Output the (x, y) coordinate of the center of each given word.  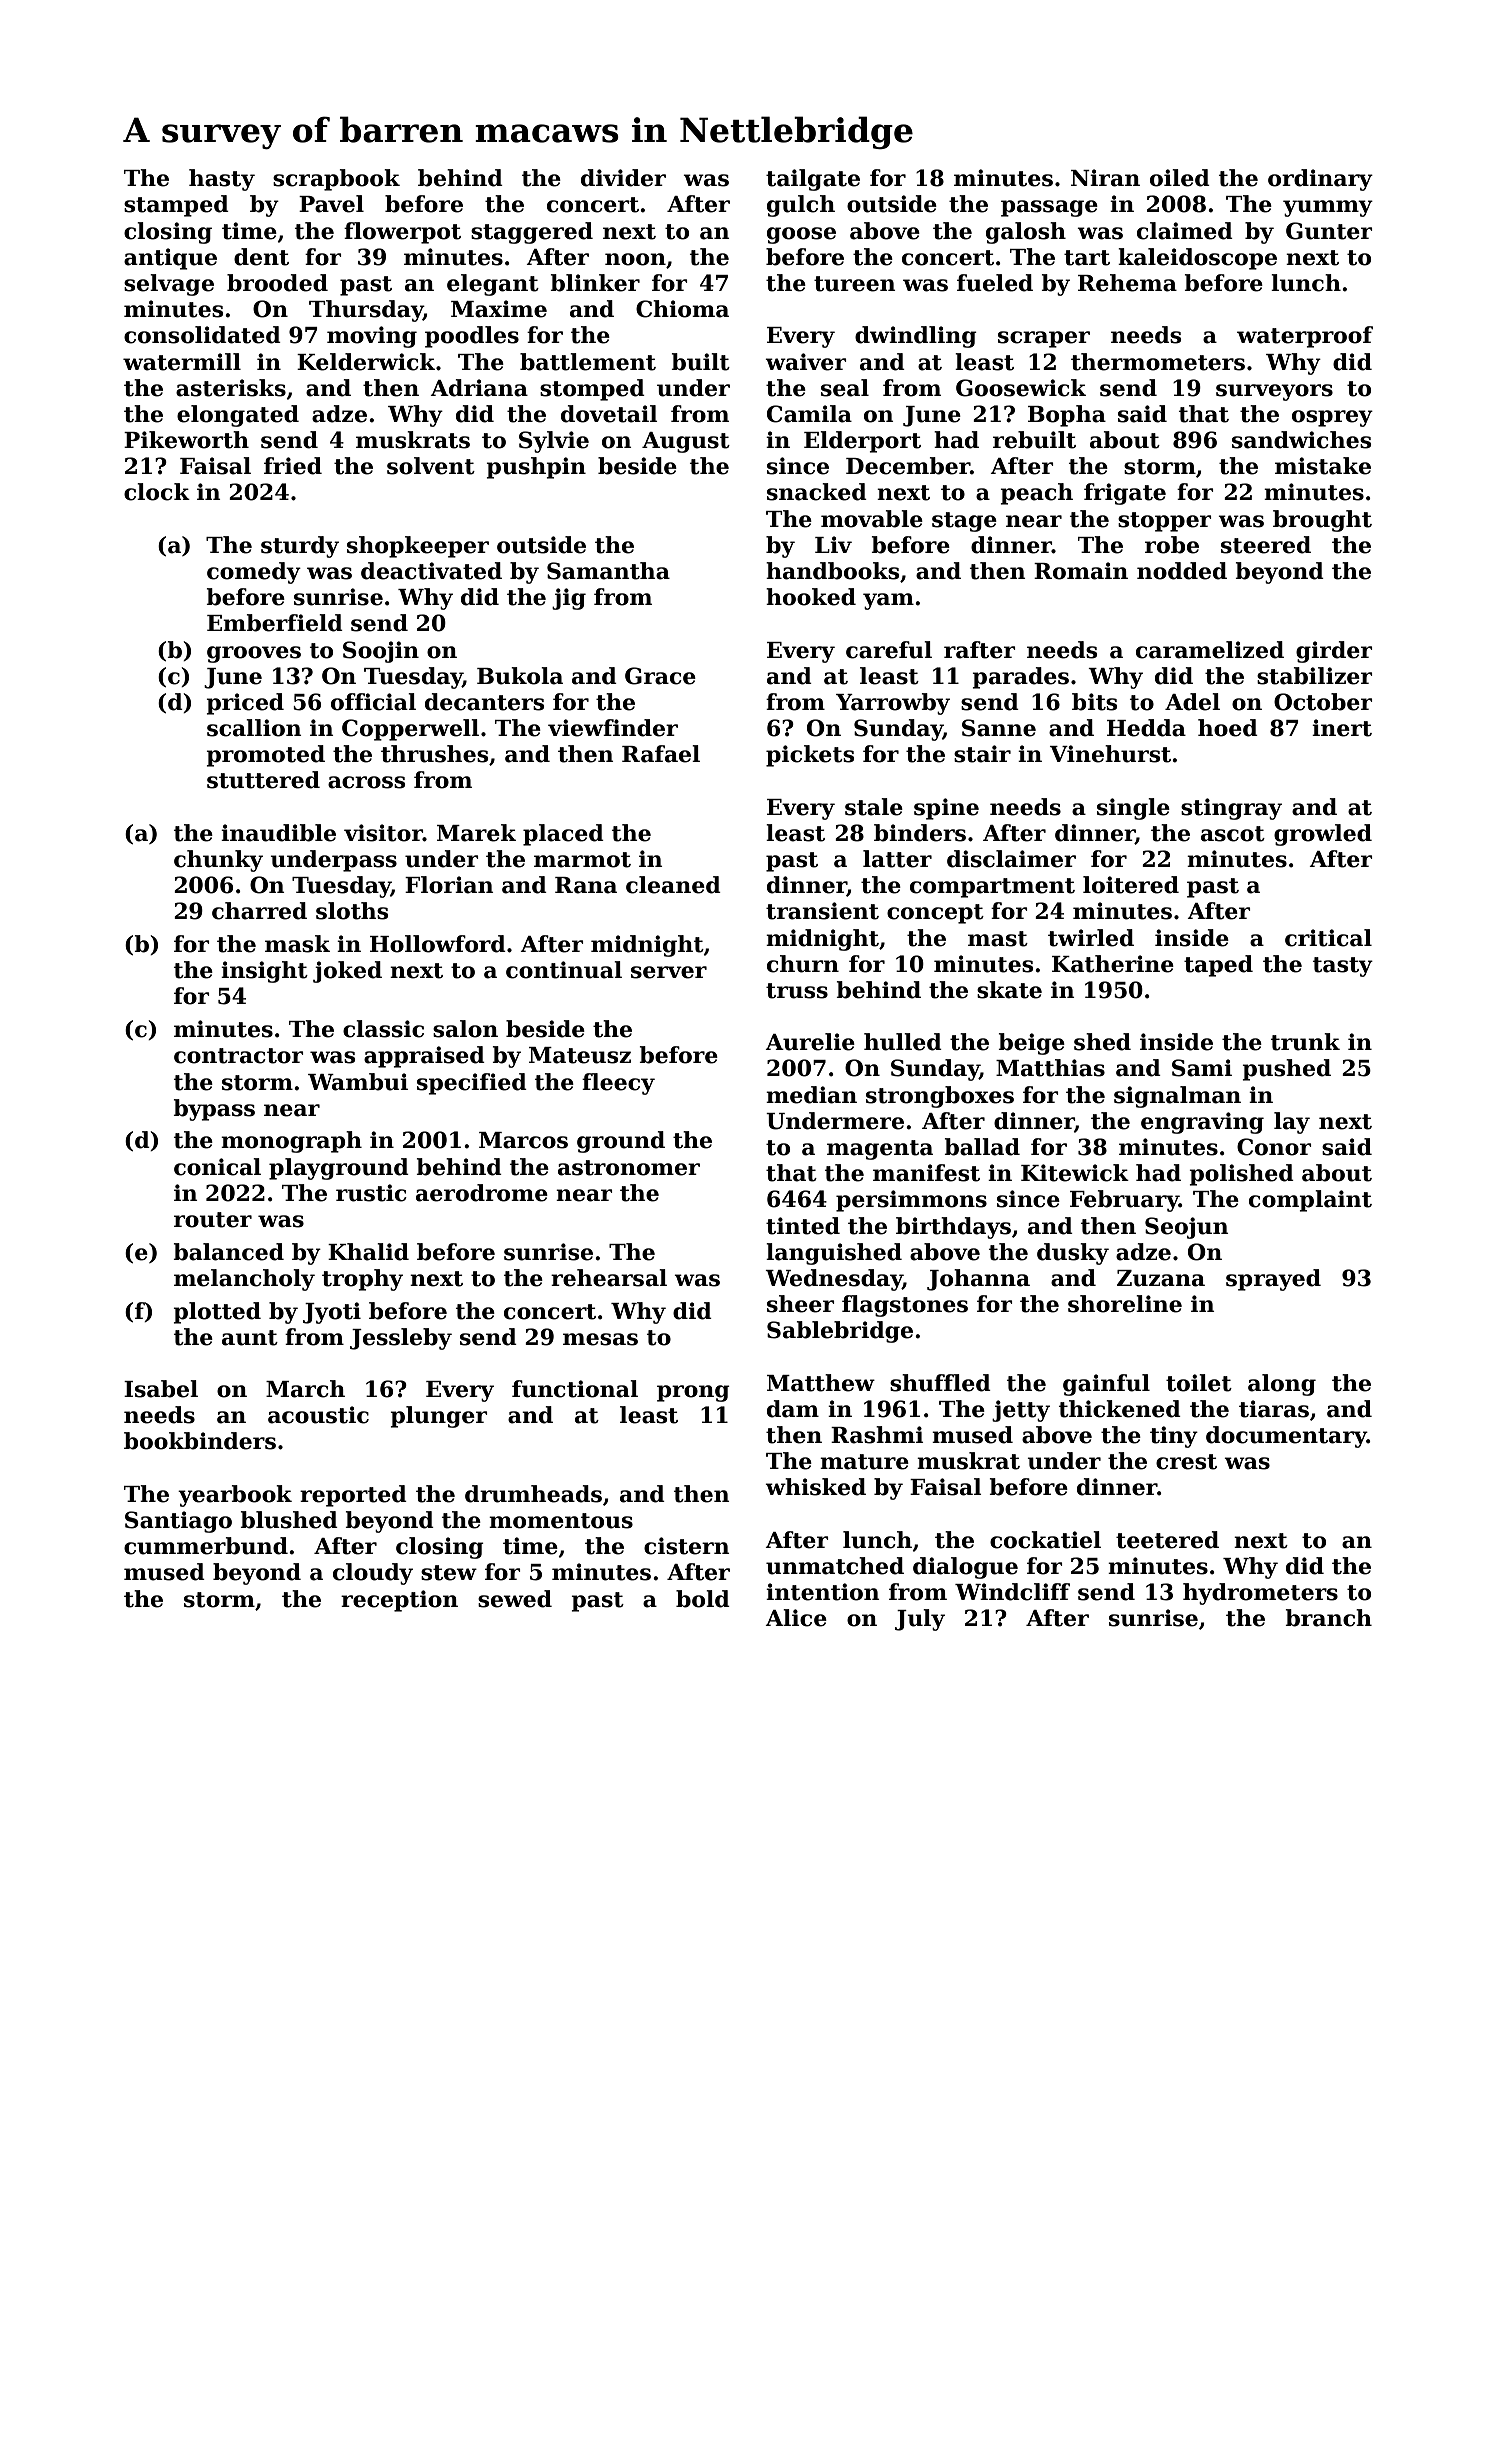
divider (623, 178)
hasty (222, 180)
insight (264, 972)
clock (157, 492)
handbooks (832, 571)
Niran (1105, 178)
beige (1031, 1044)
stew (449, 1573)
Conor (1274, 1147)
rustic (371, 1193)
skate (1009, 990)
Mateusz (580, 1055)
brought (1322, 521)
